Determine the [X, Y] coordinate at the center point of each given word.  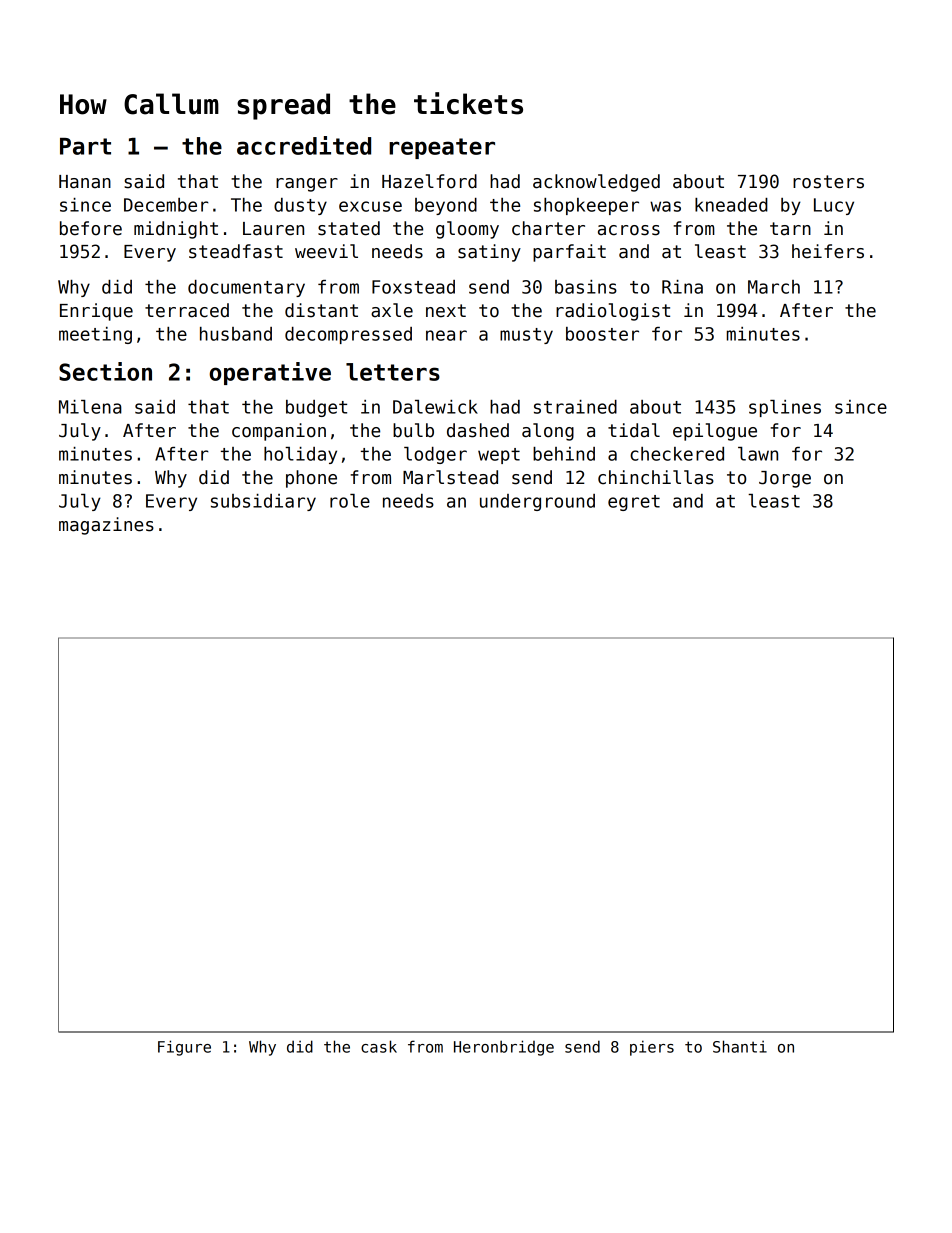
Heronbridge [504, 1048]
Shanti [740, 1046]
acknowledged [596, 183]
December [166, 205]
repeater [442, 148]
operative [270, 373]
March [774, 287]
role [350, 501]
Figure [184, 1048]
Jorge [785, 479]
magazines [106, 526]
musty [526, 336]
